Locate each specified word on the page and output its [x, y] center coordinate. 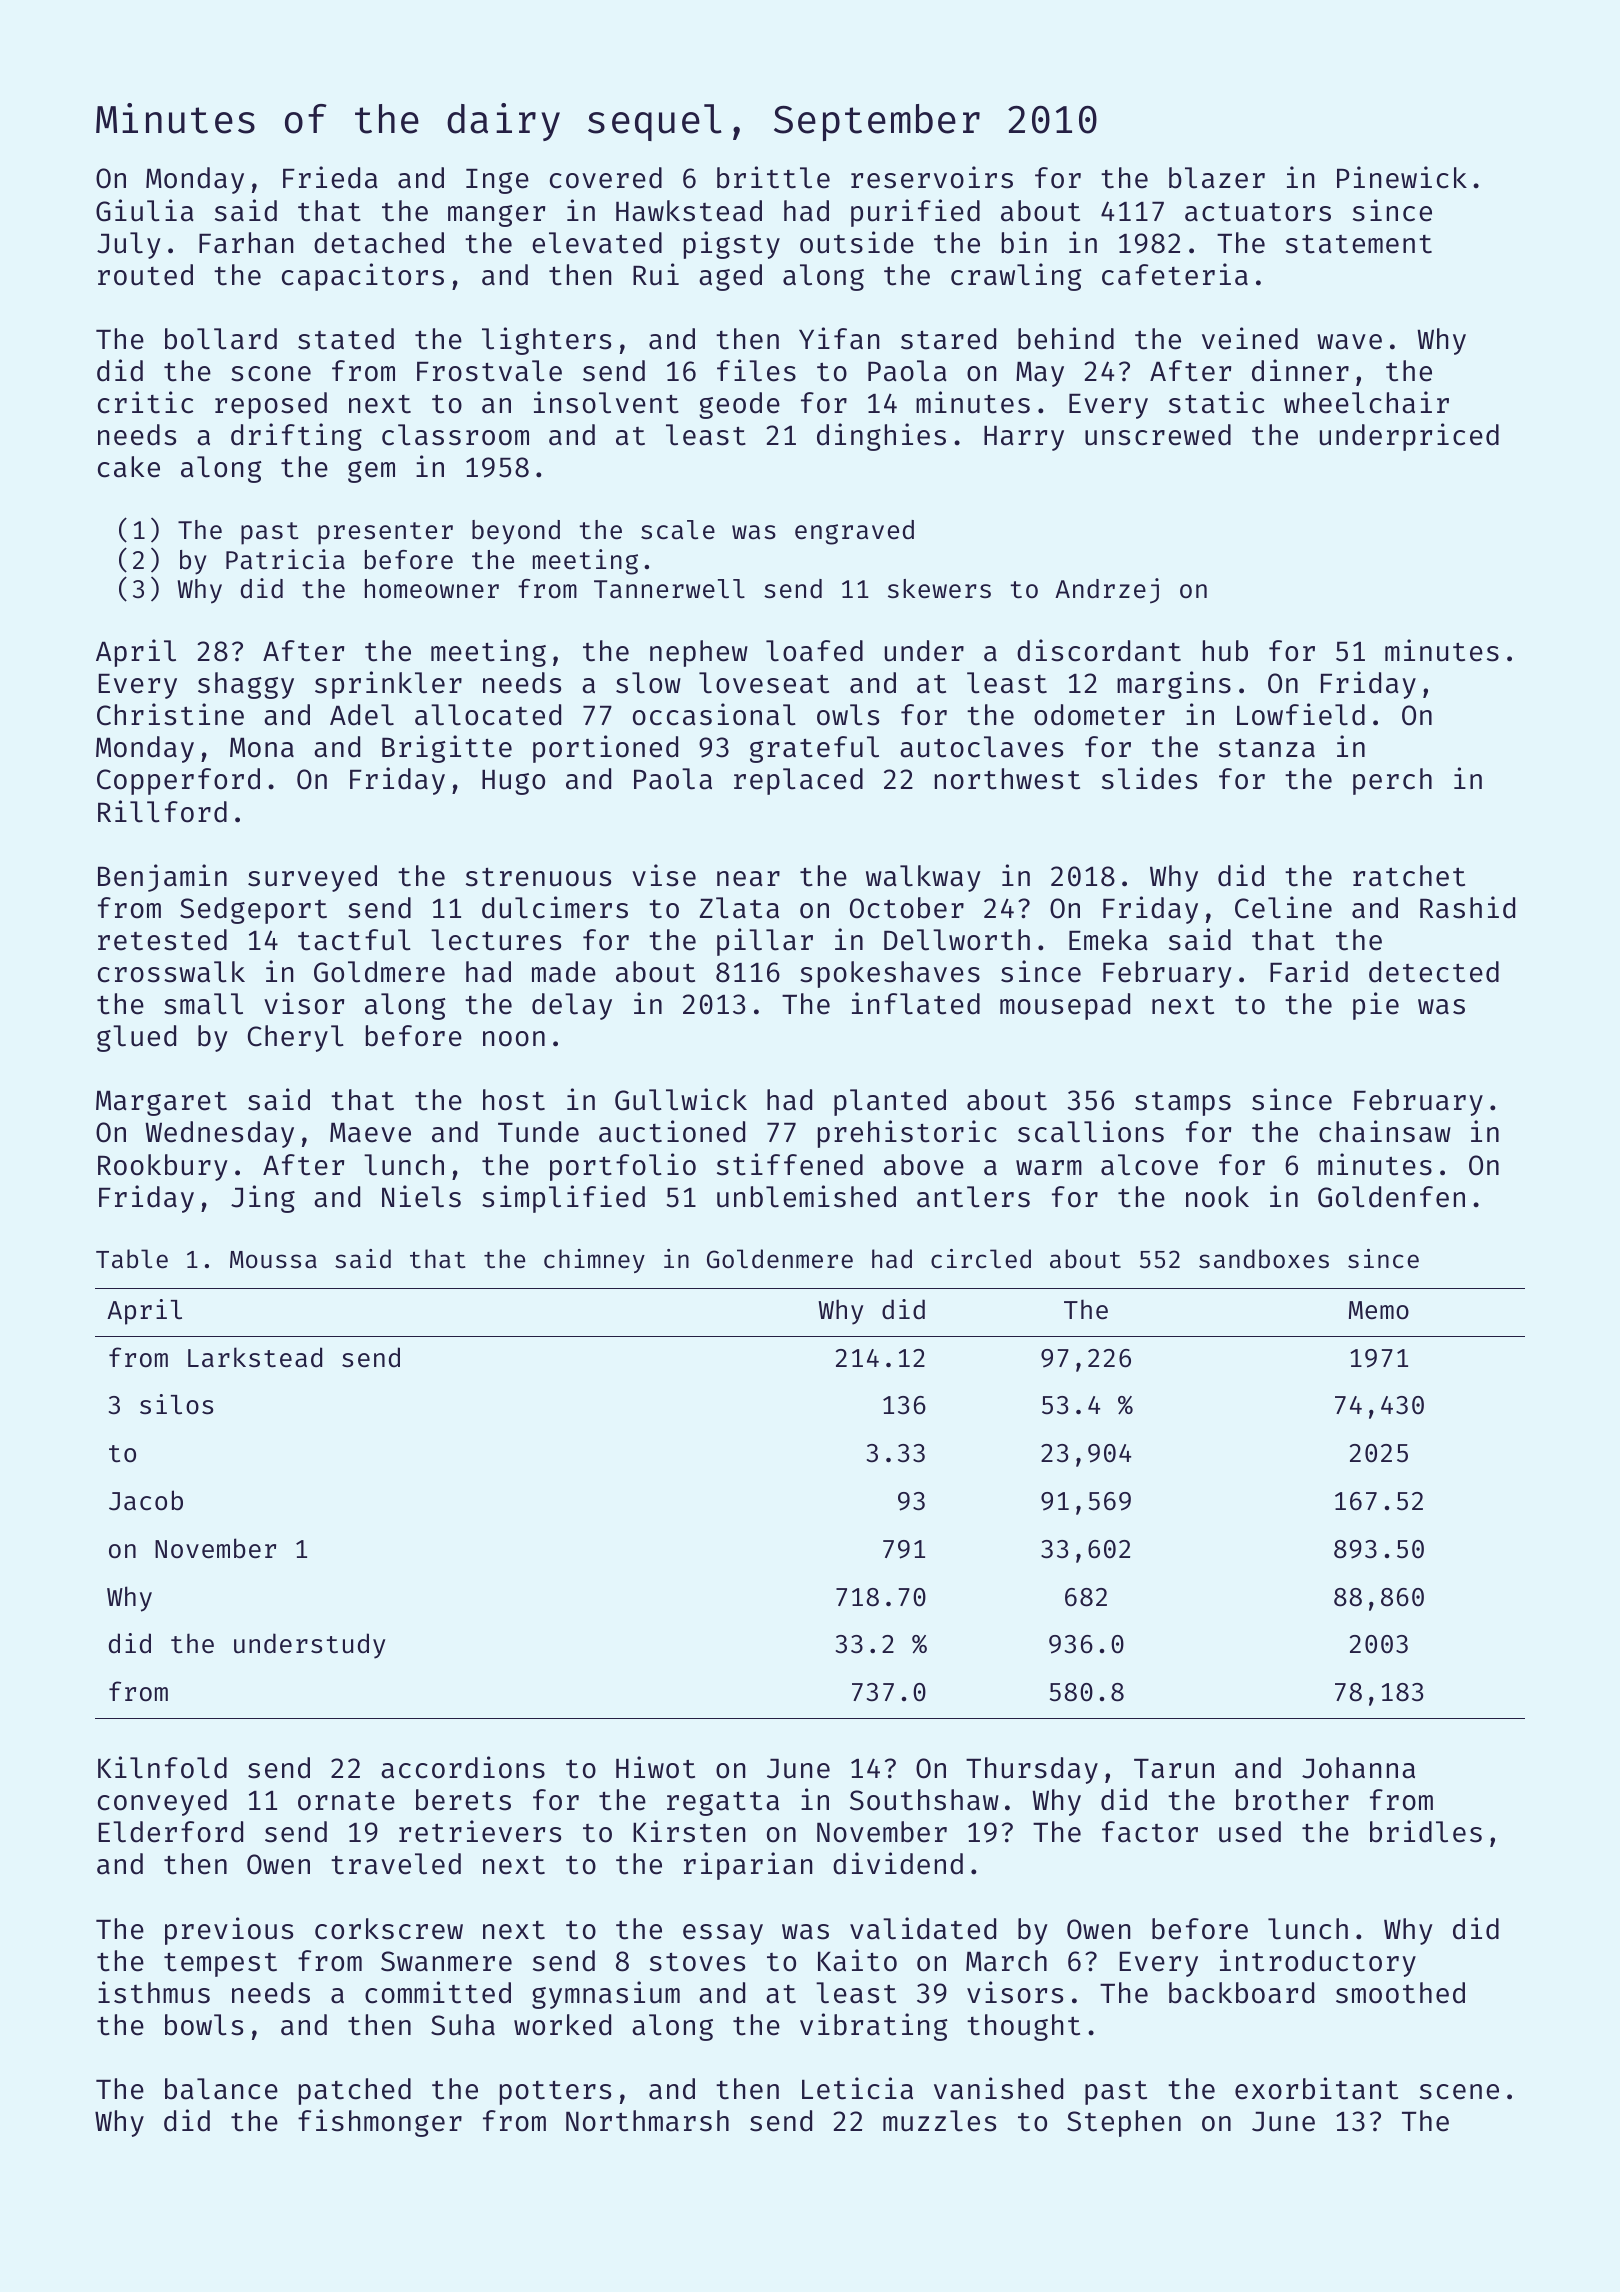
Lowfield [1301, 714]
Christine [170, 714]
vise [664, 875]
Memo [1379, 1310]
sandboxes [1264, 1259]
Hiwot [655, 1767]
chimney [594, 1261]
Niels [421, 1196]
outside [857, 242]
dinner [1300, 370]
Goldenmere [780, 1259]
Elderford [171, 1832]
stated [346, 339]
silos [176, 1404]
